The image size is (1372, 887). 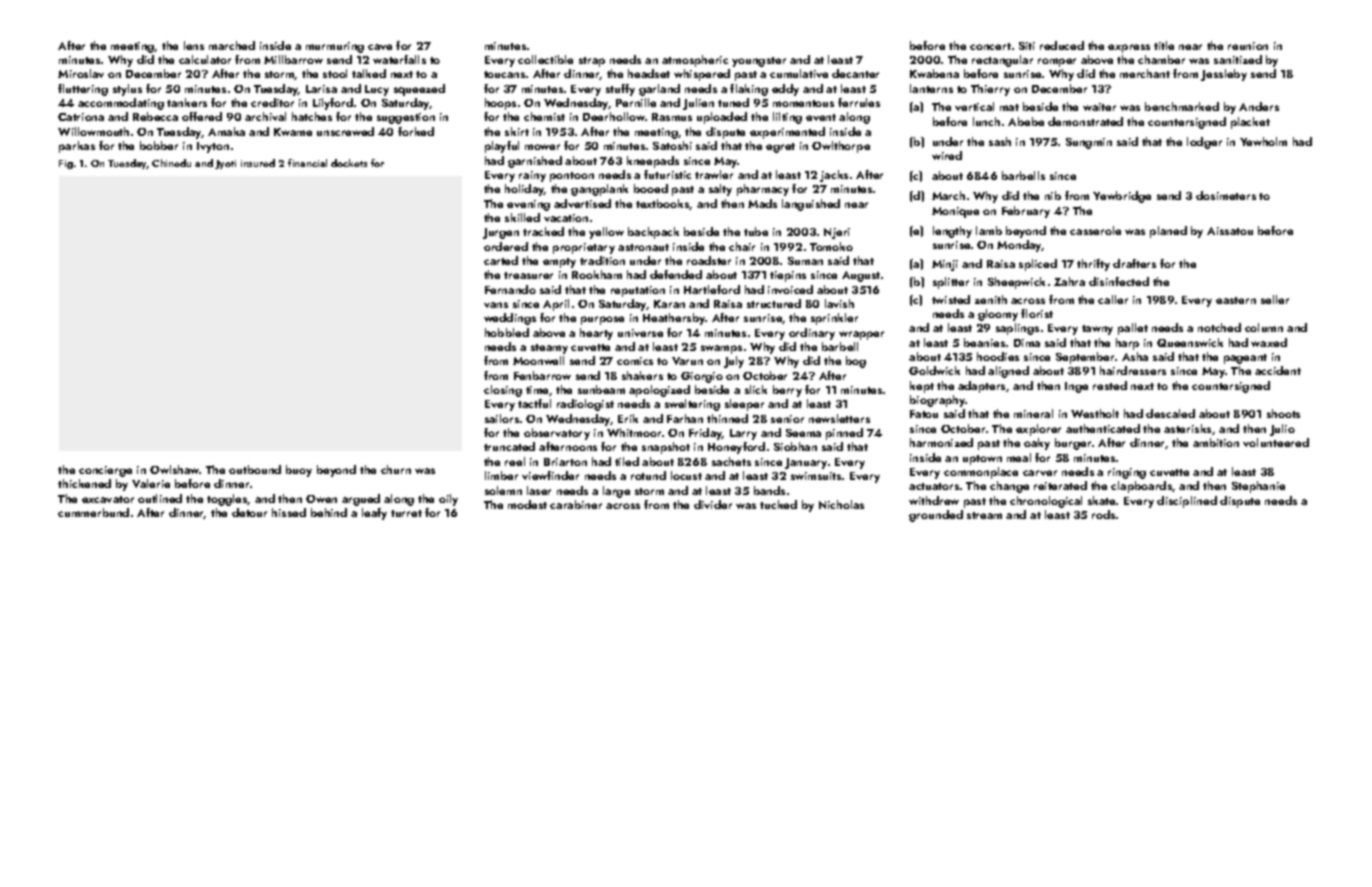 I want to click on Sungmin, so click(x=1089, y=143).
